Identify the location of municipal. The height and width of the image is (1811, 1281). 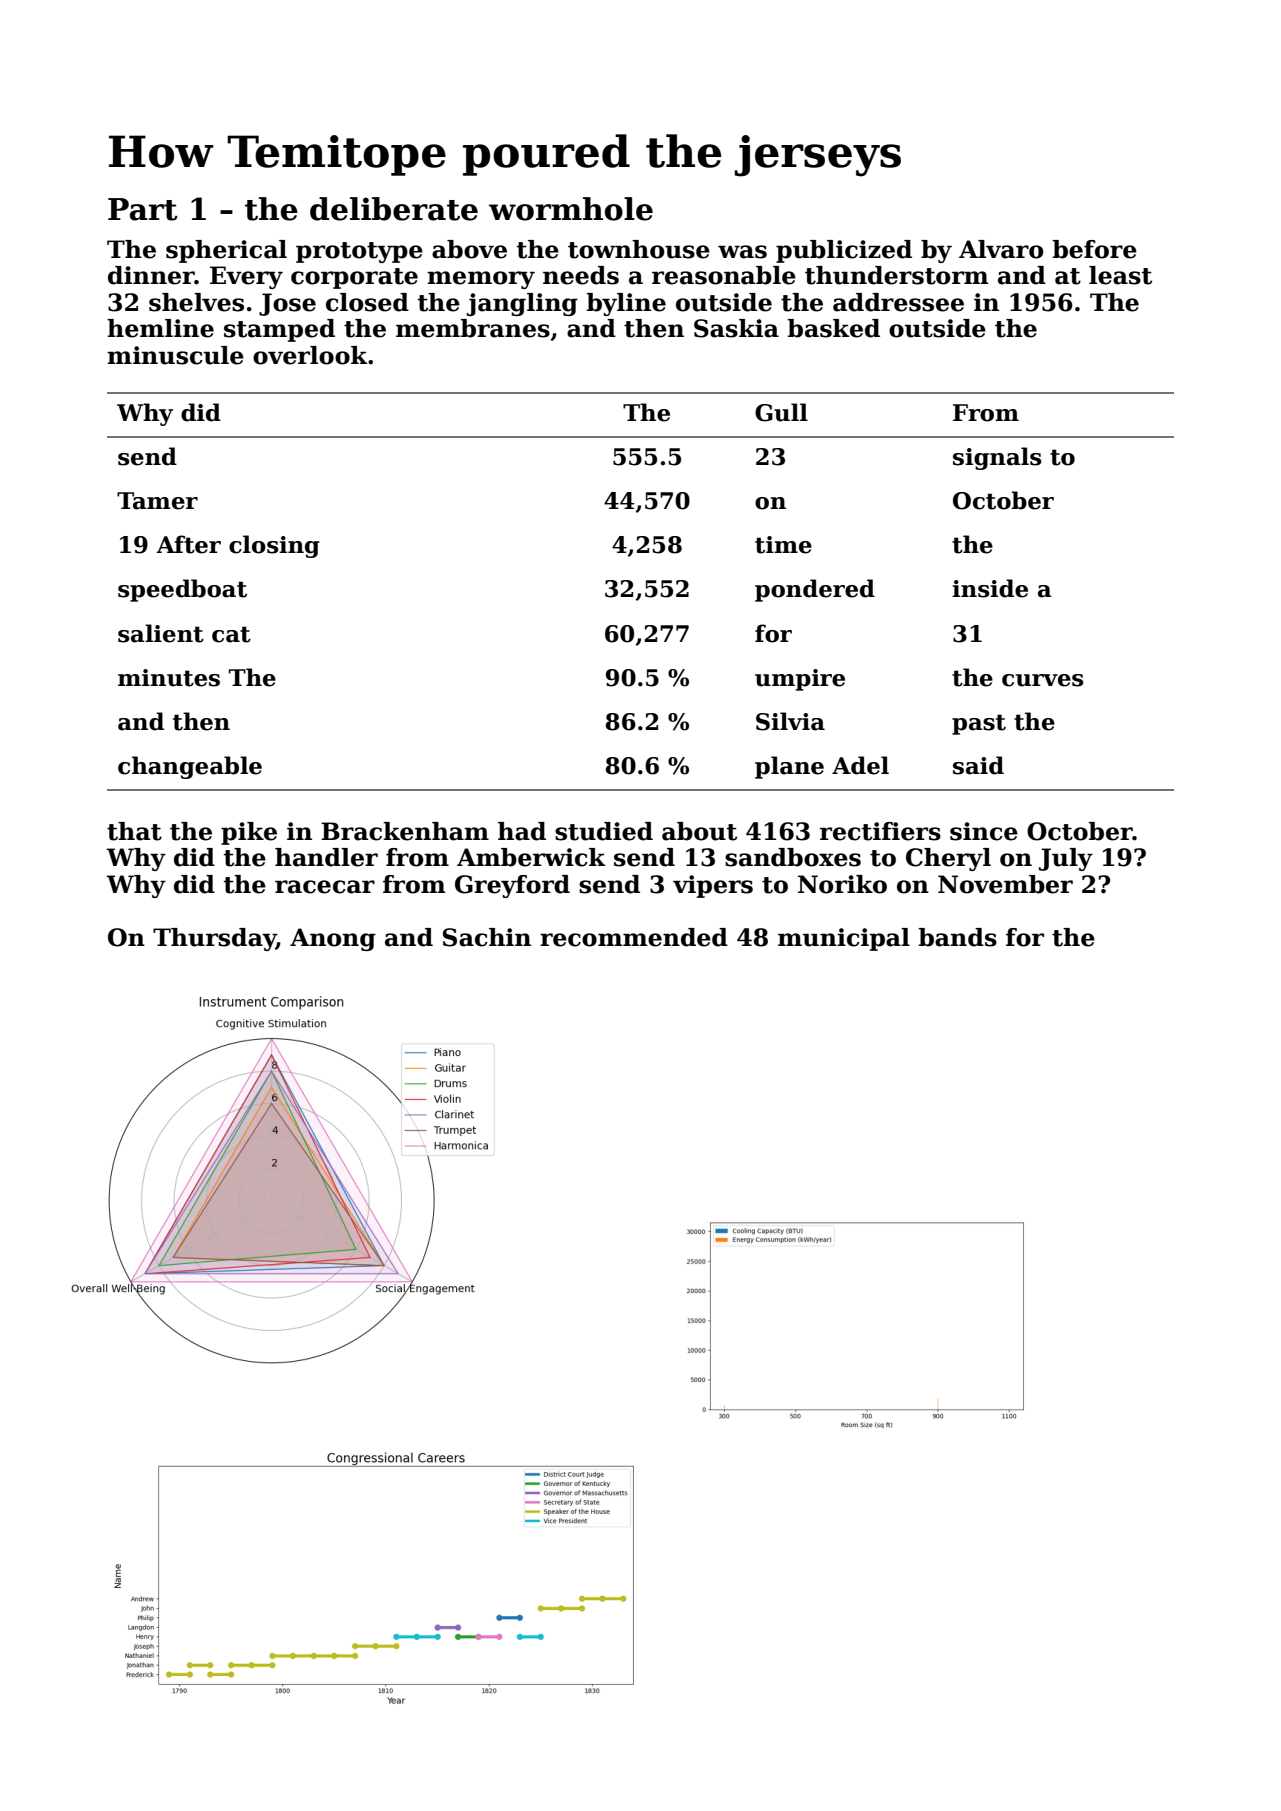
(844, 939).
